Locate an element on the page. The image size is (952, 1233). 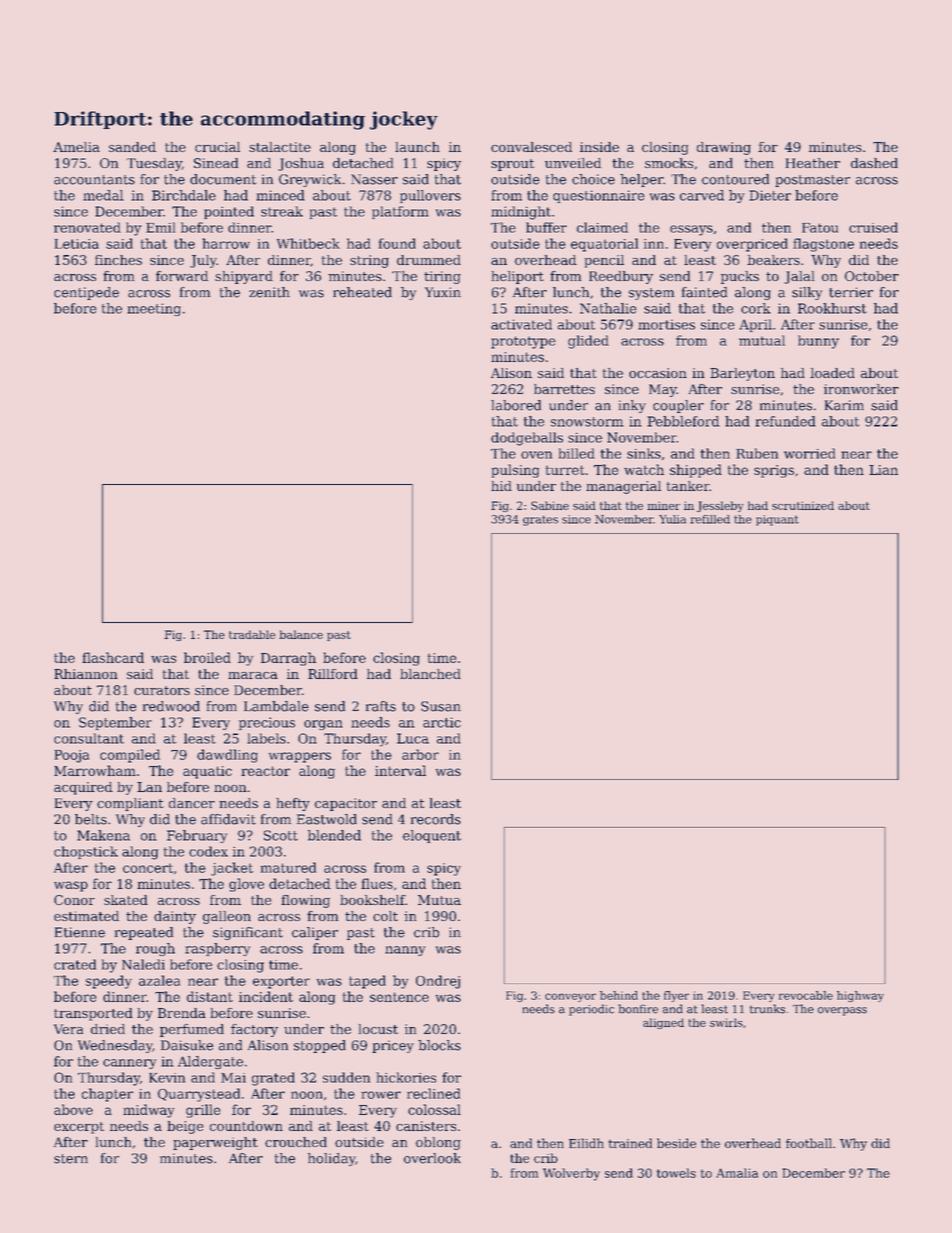
bunny is located at coordinates (818, 342).
